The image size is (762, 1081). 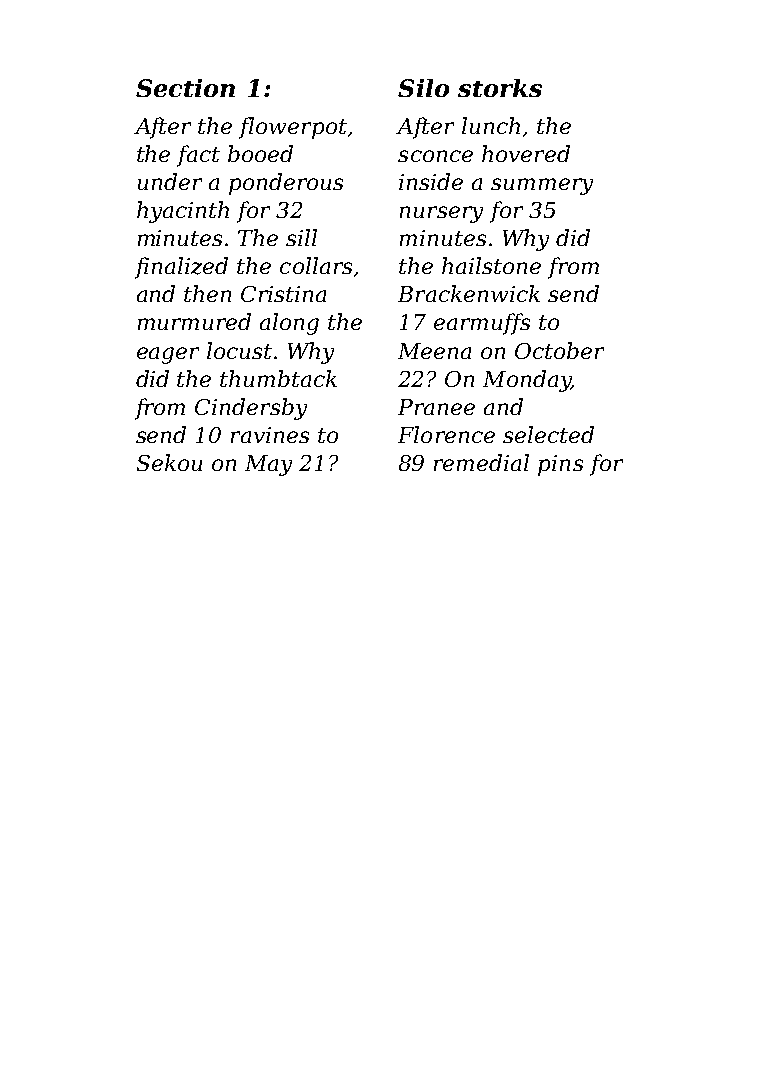 I want to click on booed, so click(x=260, y=153).
